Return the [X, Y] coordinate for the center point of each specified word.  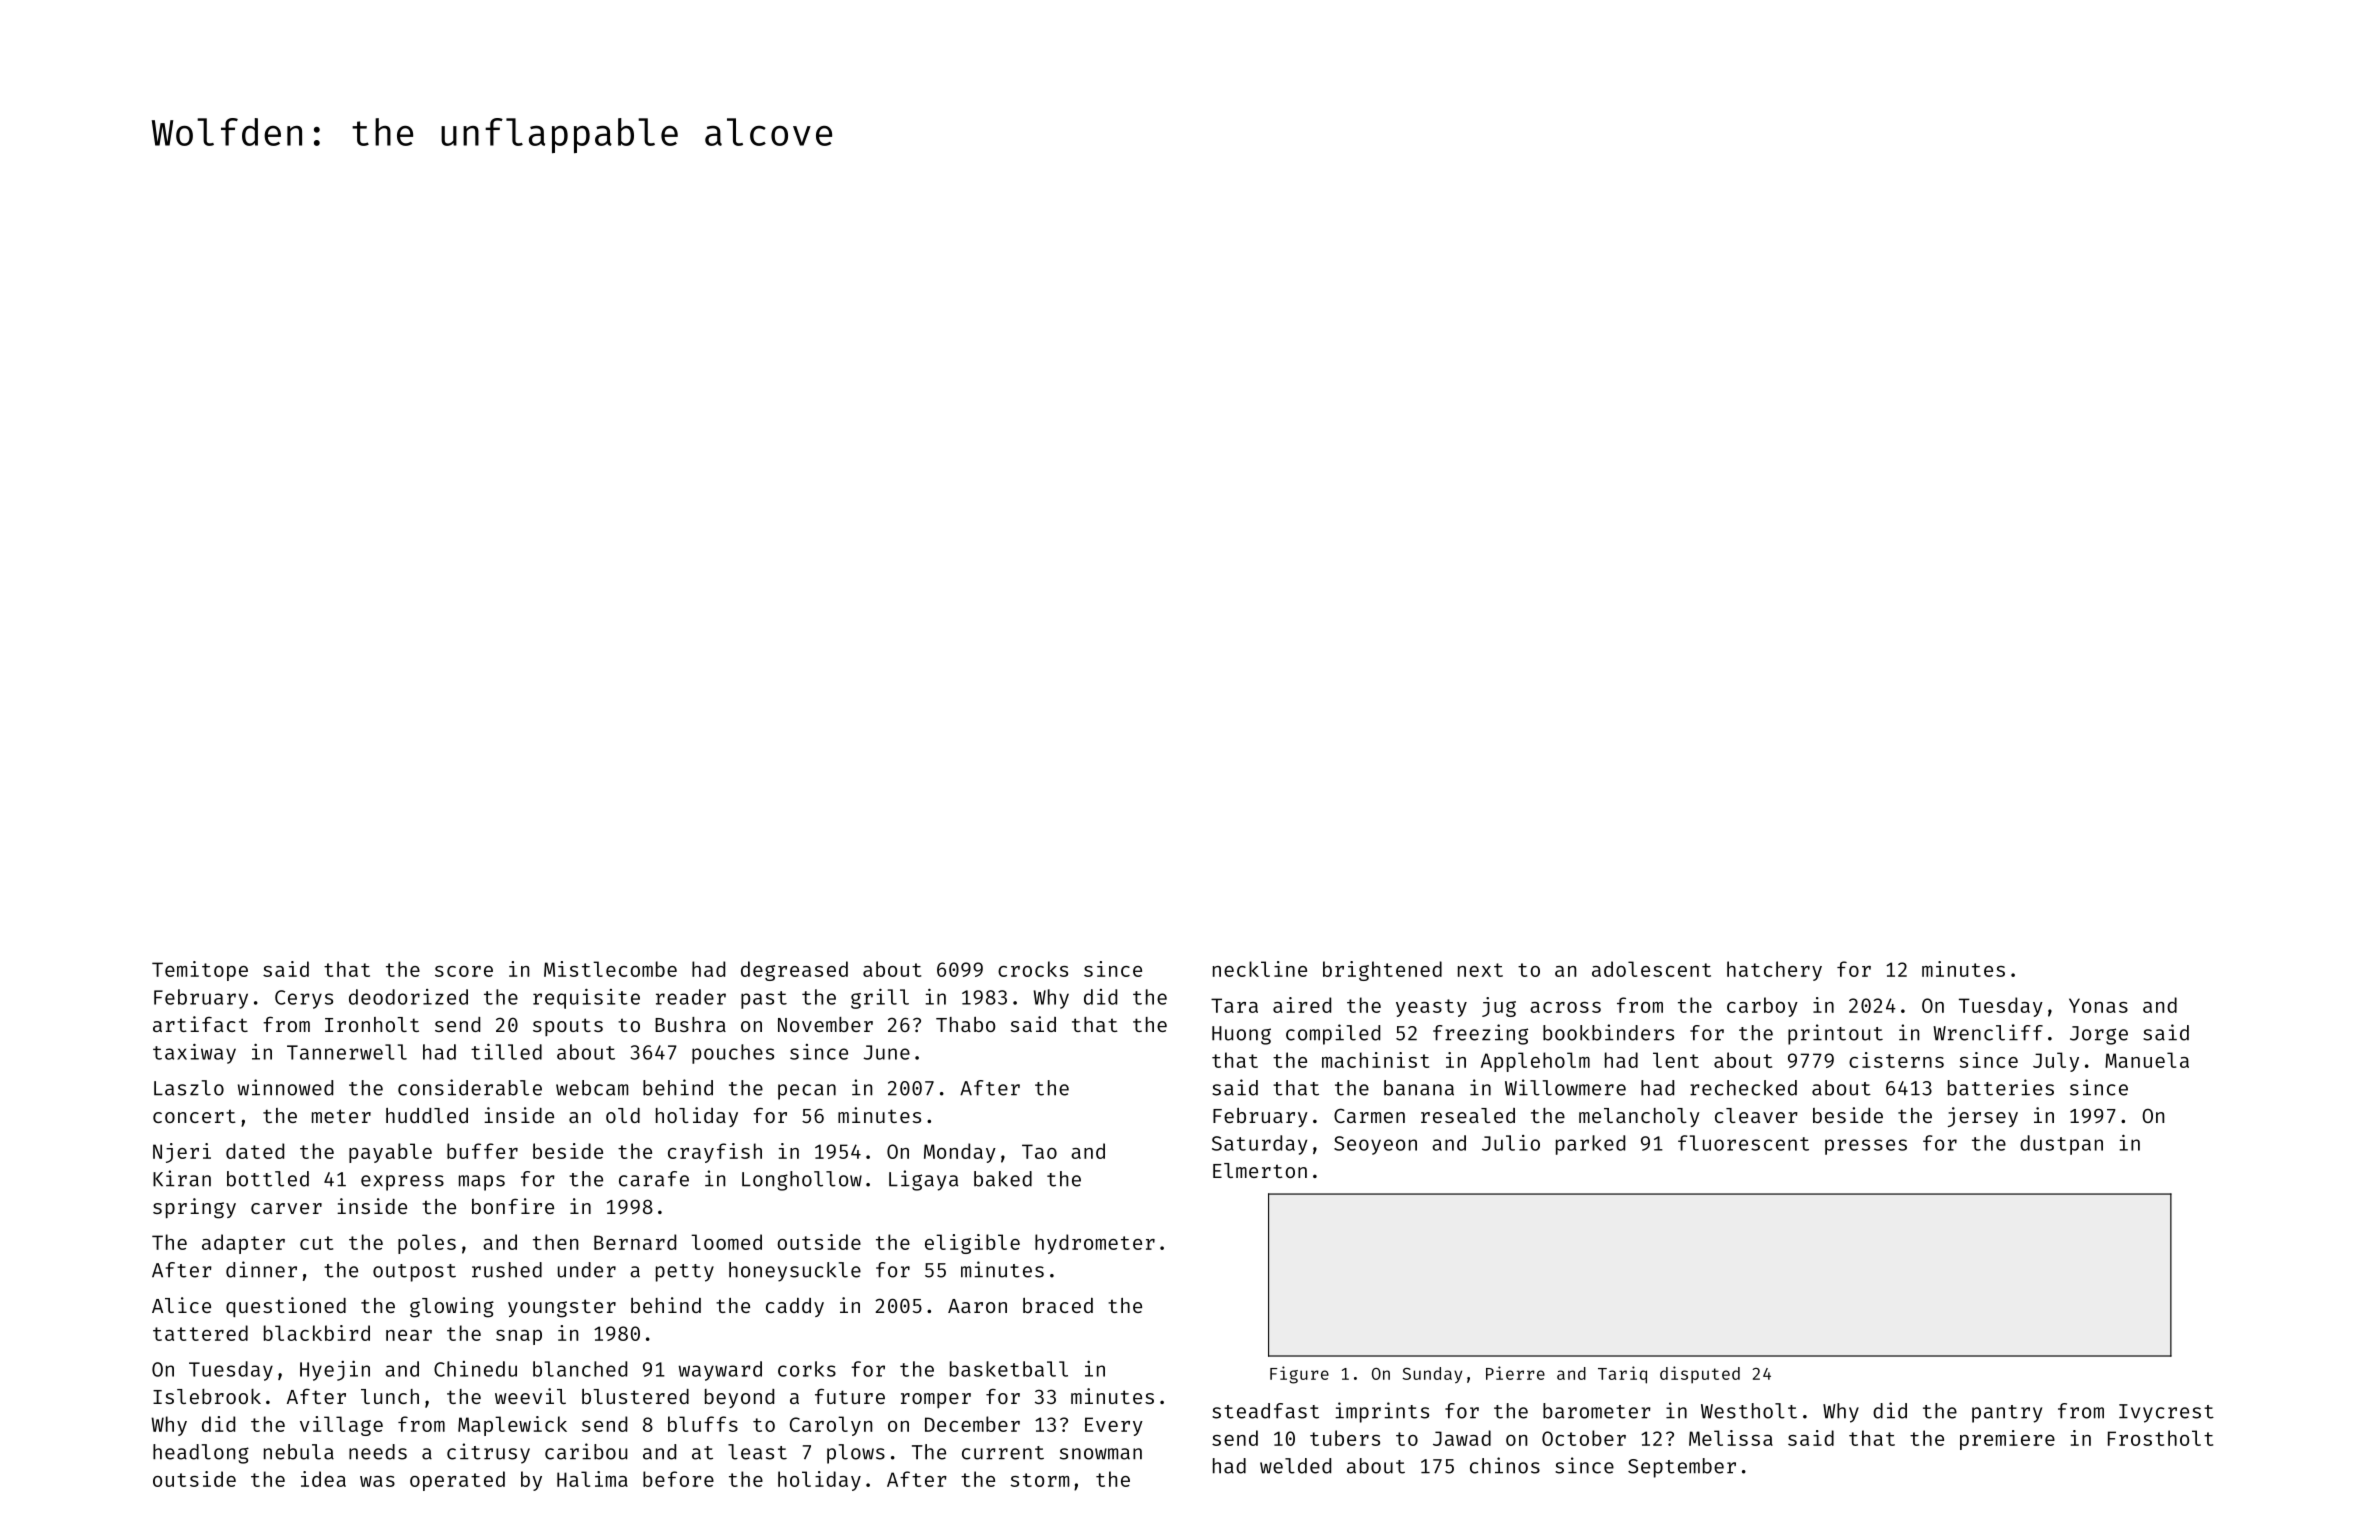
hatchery [1774, 971]
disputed [1700, 1374]
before [678, 1479]
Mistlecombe [610, 969]
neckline [1260, 969]
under [587, 1270]
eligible [972, 1244]
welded [1295, 1466]
